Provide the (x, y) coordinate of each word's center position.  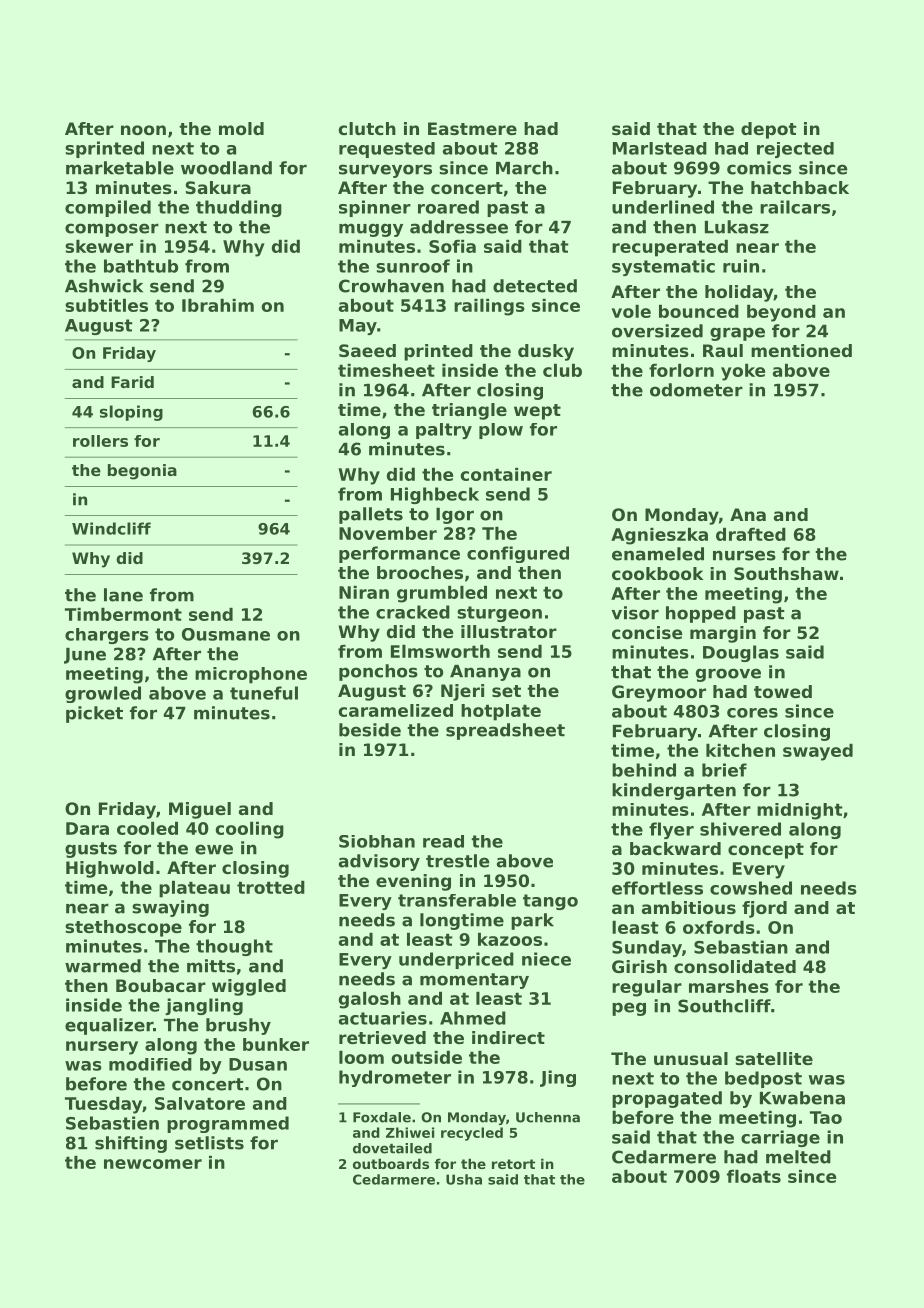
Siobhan (377, 841)
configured (518, 554)
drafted (751, 534)
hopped (701, 614)
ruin (741, 266)
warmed (103, 966)
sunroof (413, 266)
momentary (474, 981)
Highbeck (435, 495)
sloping (131, 413)
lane (123, 595)
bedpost (763, 1079)
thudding (239, 208)
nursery (102, 1048)
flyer (671, 830)
